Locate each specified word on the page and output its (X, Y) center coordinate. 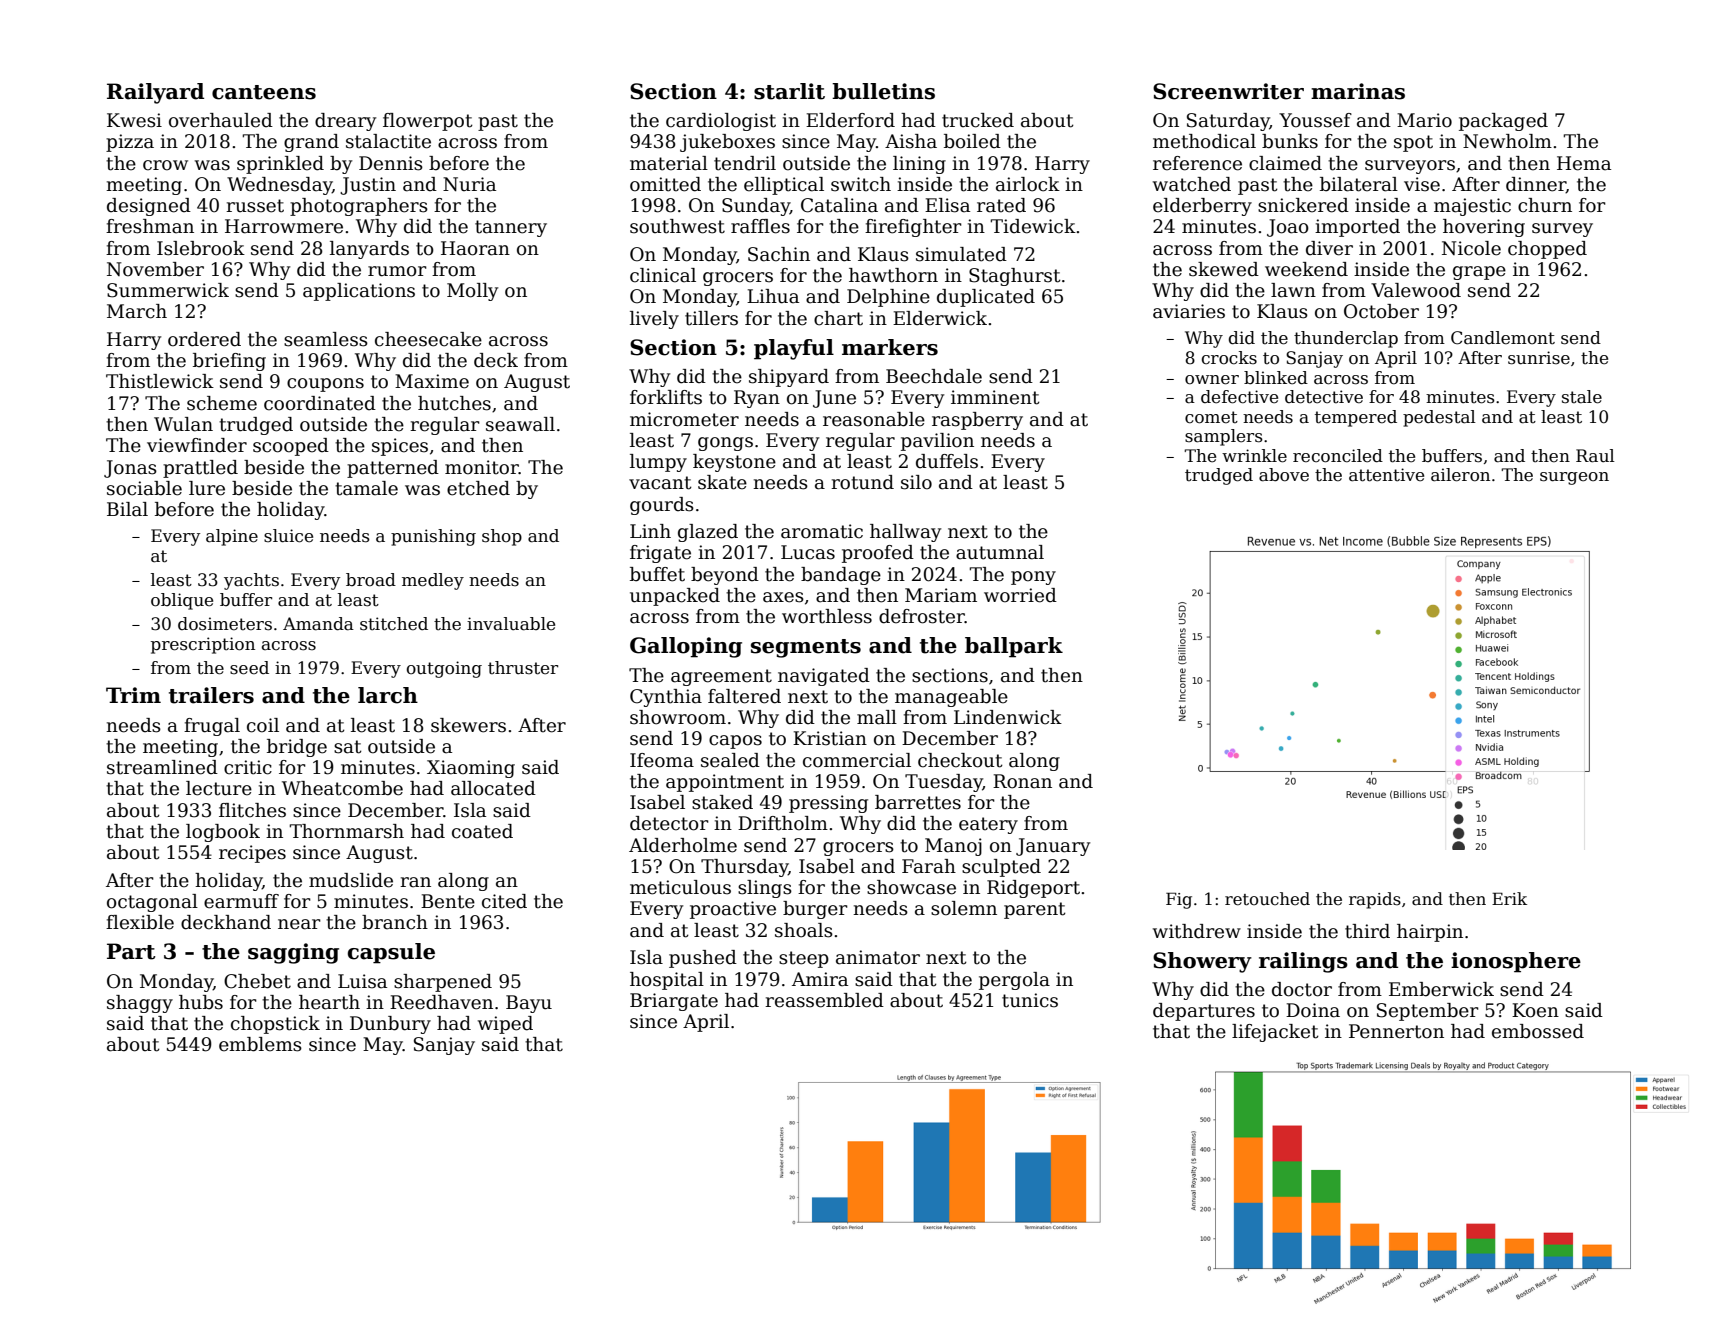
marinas (1358, 91)
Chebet (257, 981)
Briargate (674, 1002)
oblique (182, 601)
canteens (264, 92)
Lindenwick (1008, 717)
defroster (922, 616)
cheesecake (428, 339)
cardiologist (721, 122)
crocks (1229, 358)
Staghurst (1015, 277)
